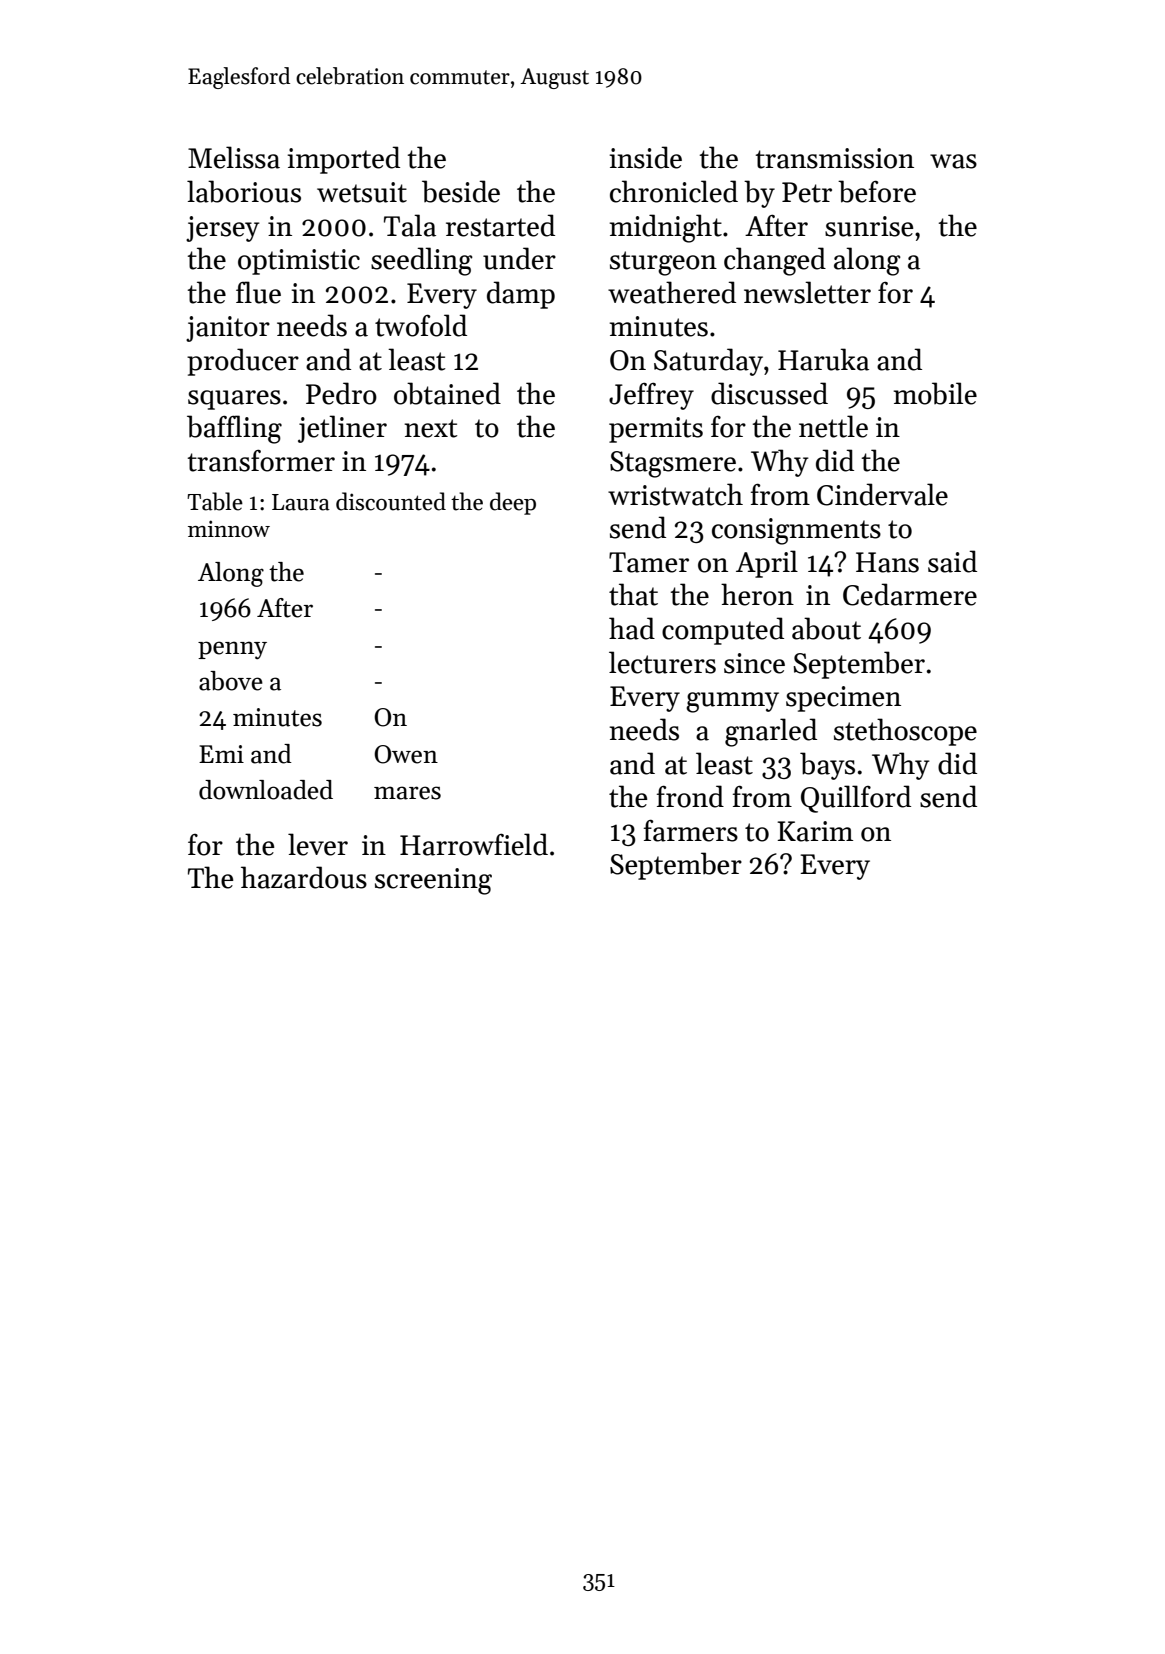 The height and width of the screenshot is (1654, 1165). I want to click on inside, so click(645, 157).
